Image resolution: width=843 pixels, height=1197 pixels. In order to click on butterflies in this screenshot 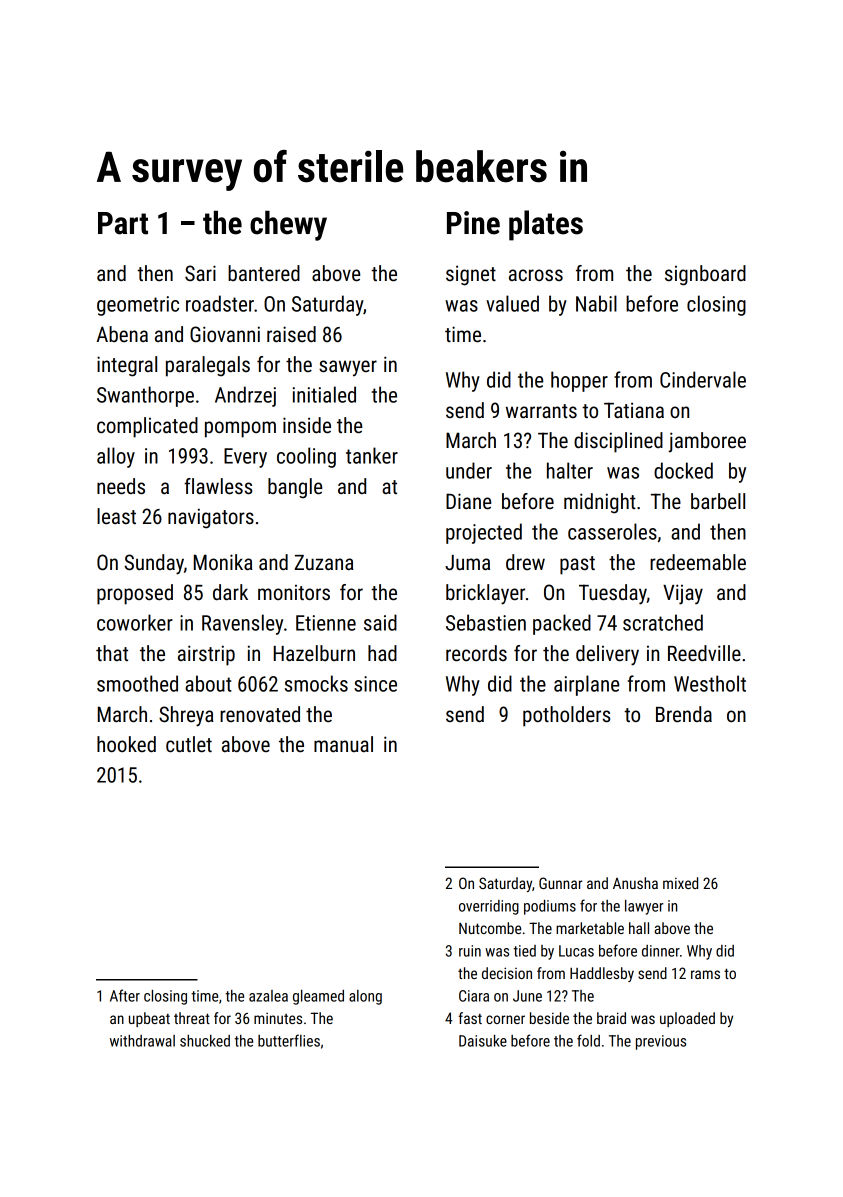, I will do `click(289, 1040)`.
